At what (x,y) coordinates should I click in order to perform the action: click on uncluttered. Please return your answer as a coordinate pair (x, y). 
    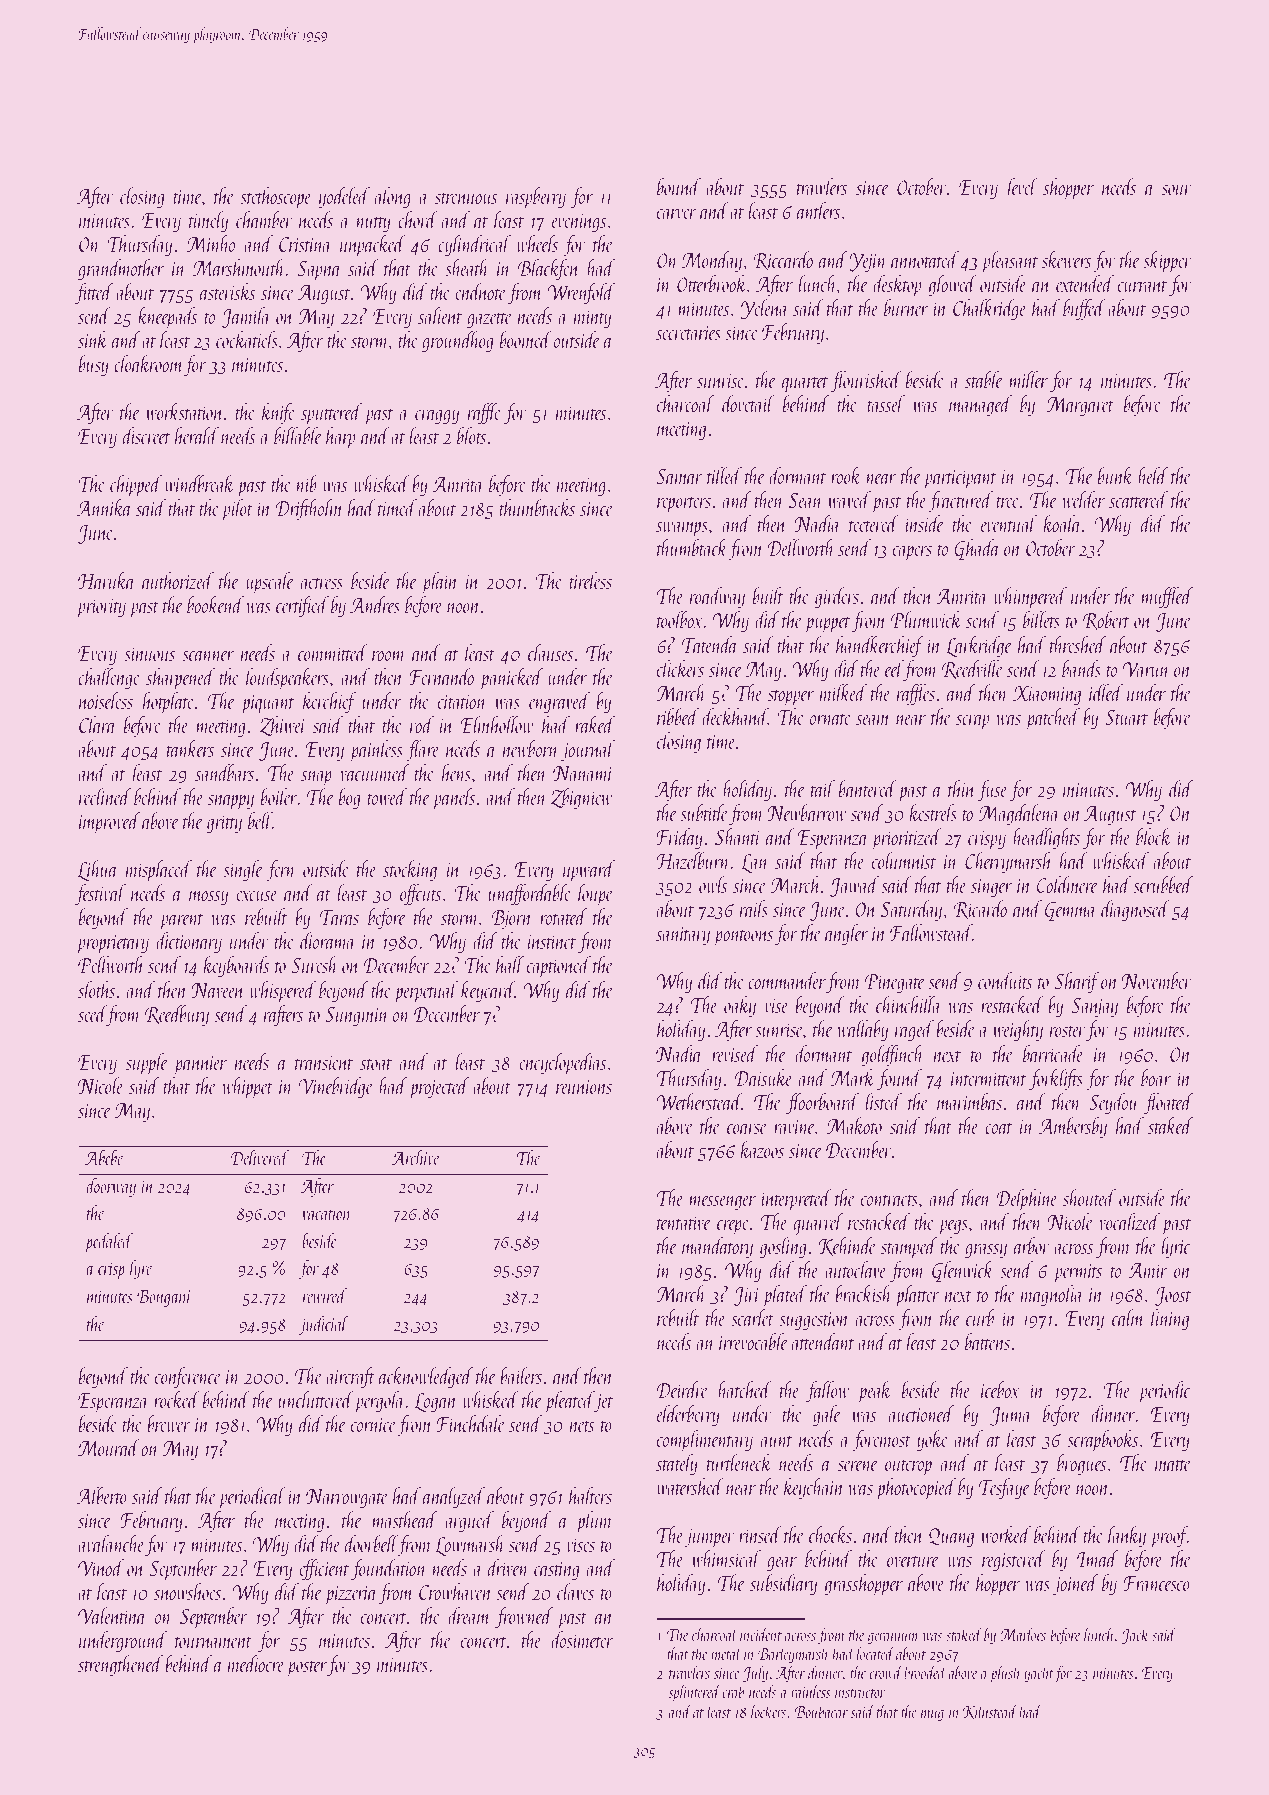
    Looking at the image, I should click on (316, 1399).
